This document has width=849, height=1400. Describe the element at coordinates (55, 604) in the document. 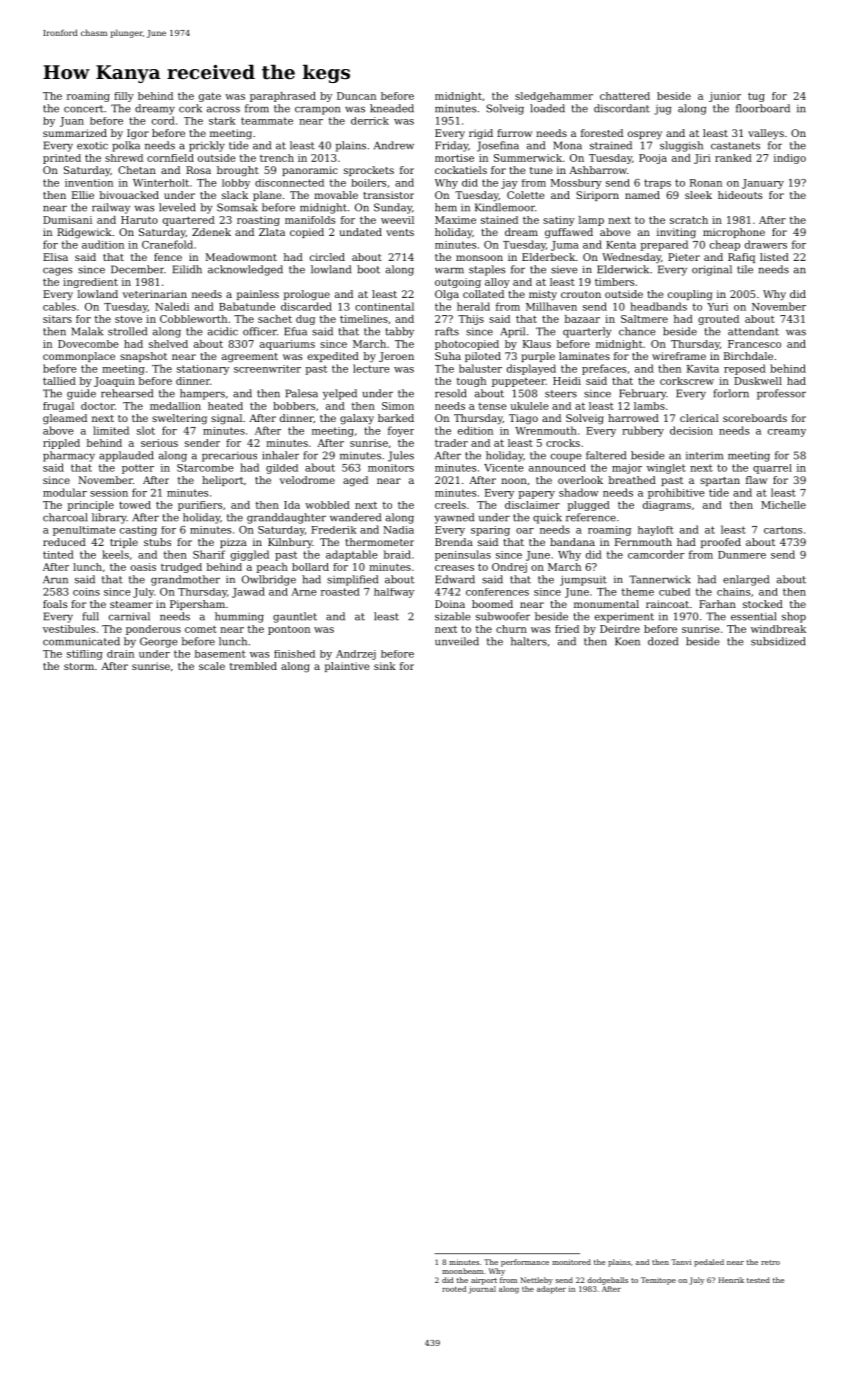

I see `foals` at that location.
